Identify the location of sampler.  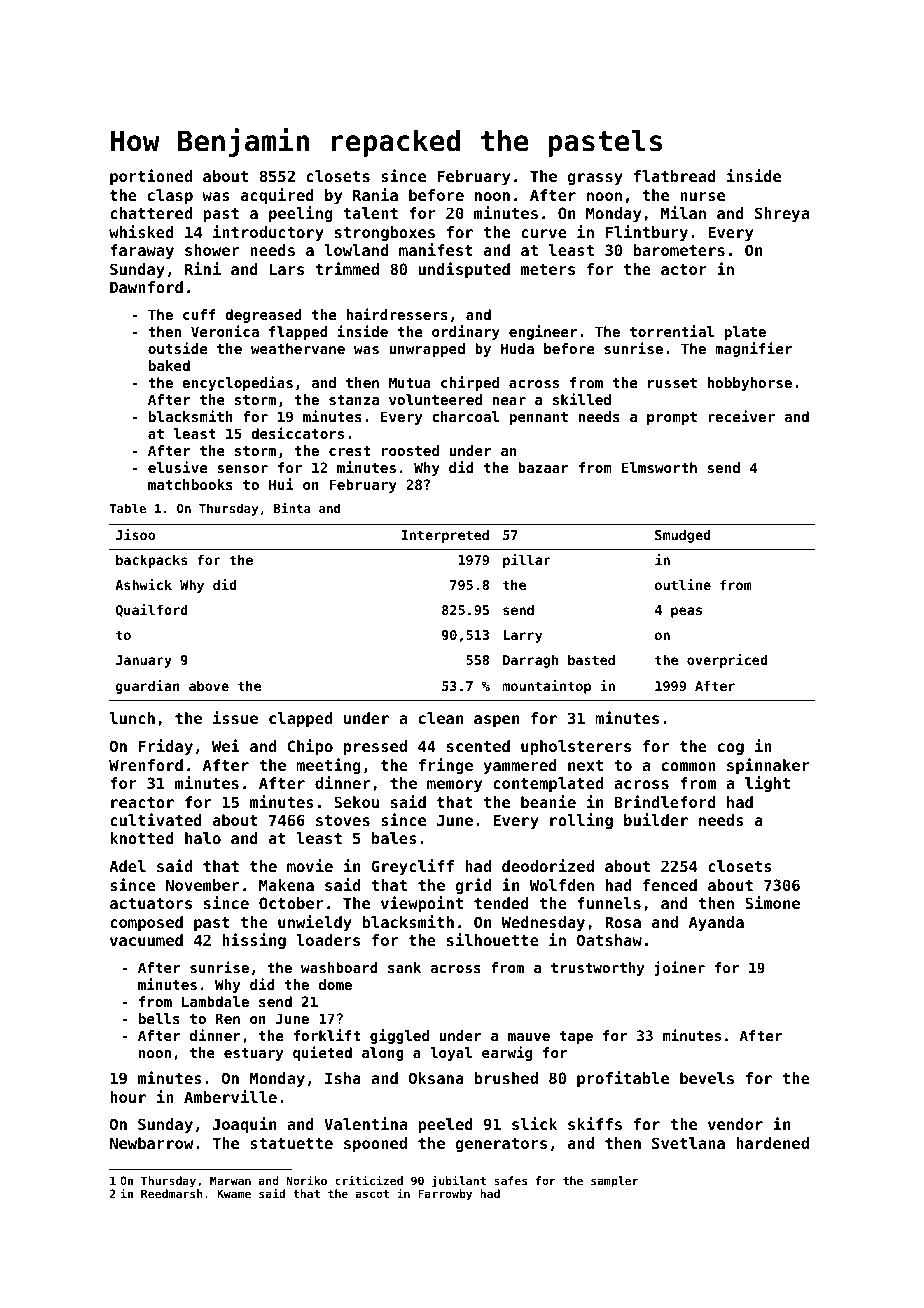
(614, 1182).
